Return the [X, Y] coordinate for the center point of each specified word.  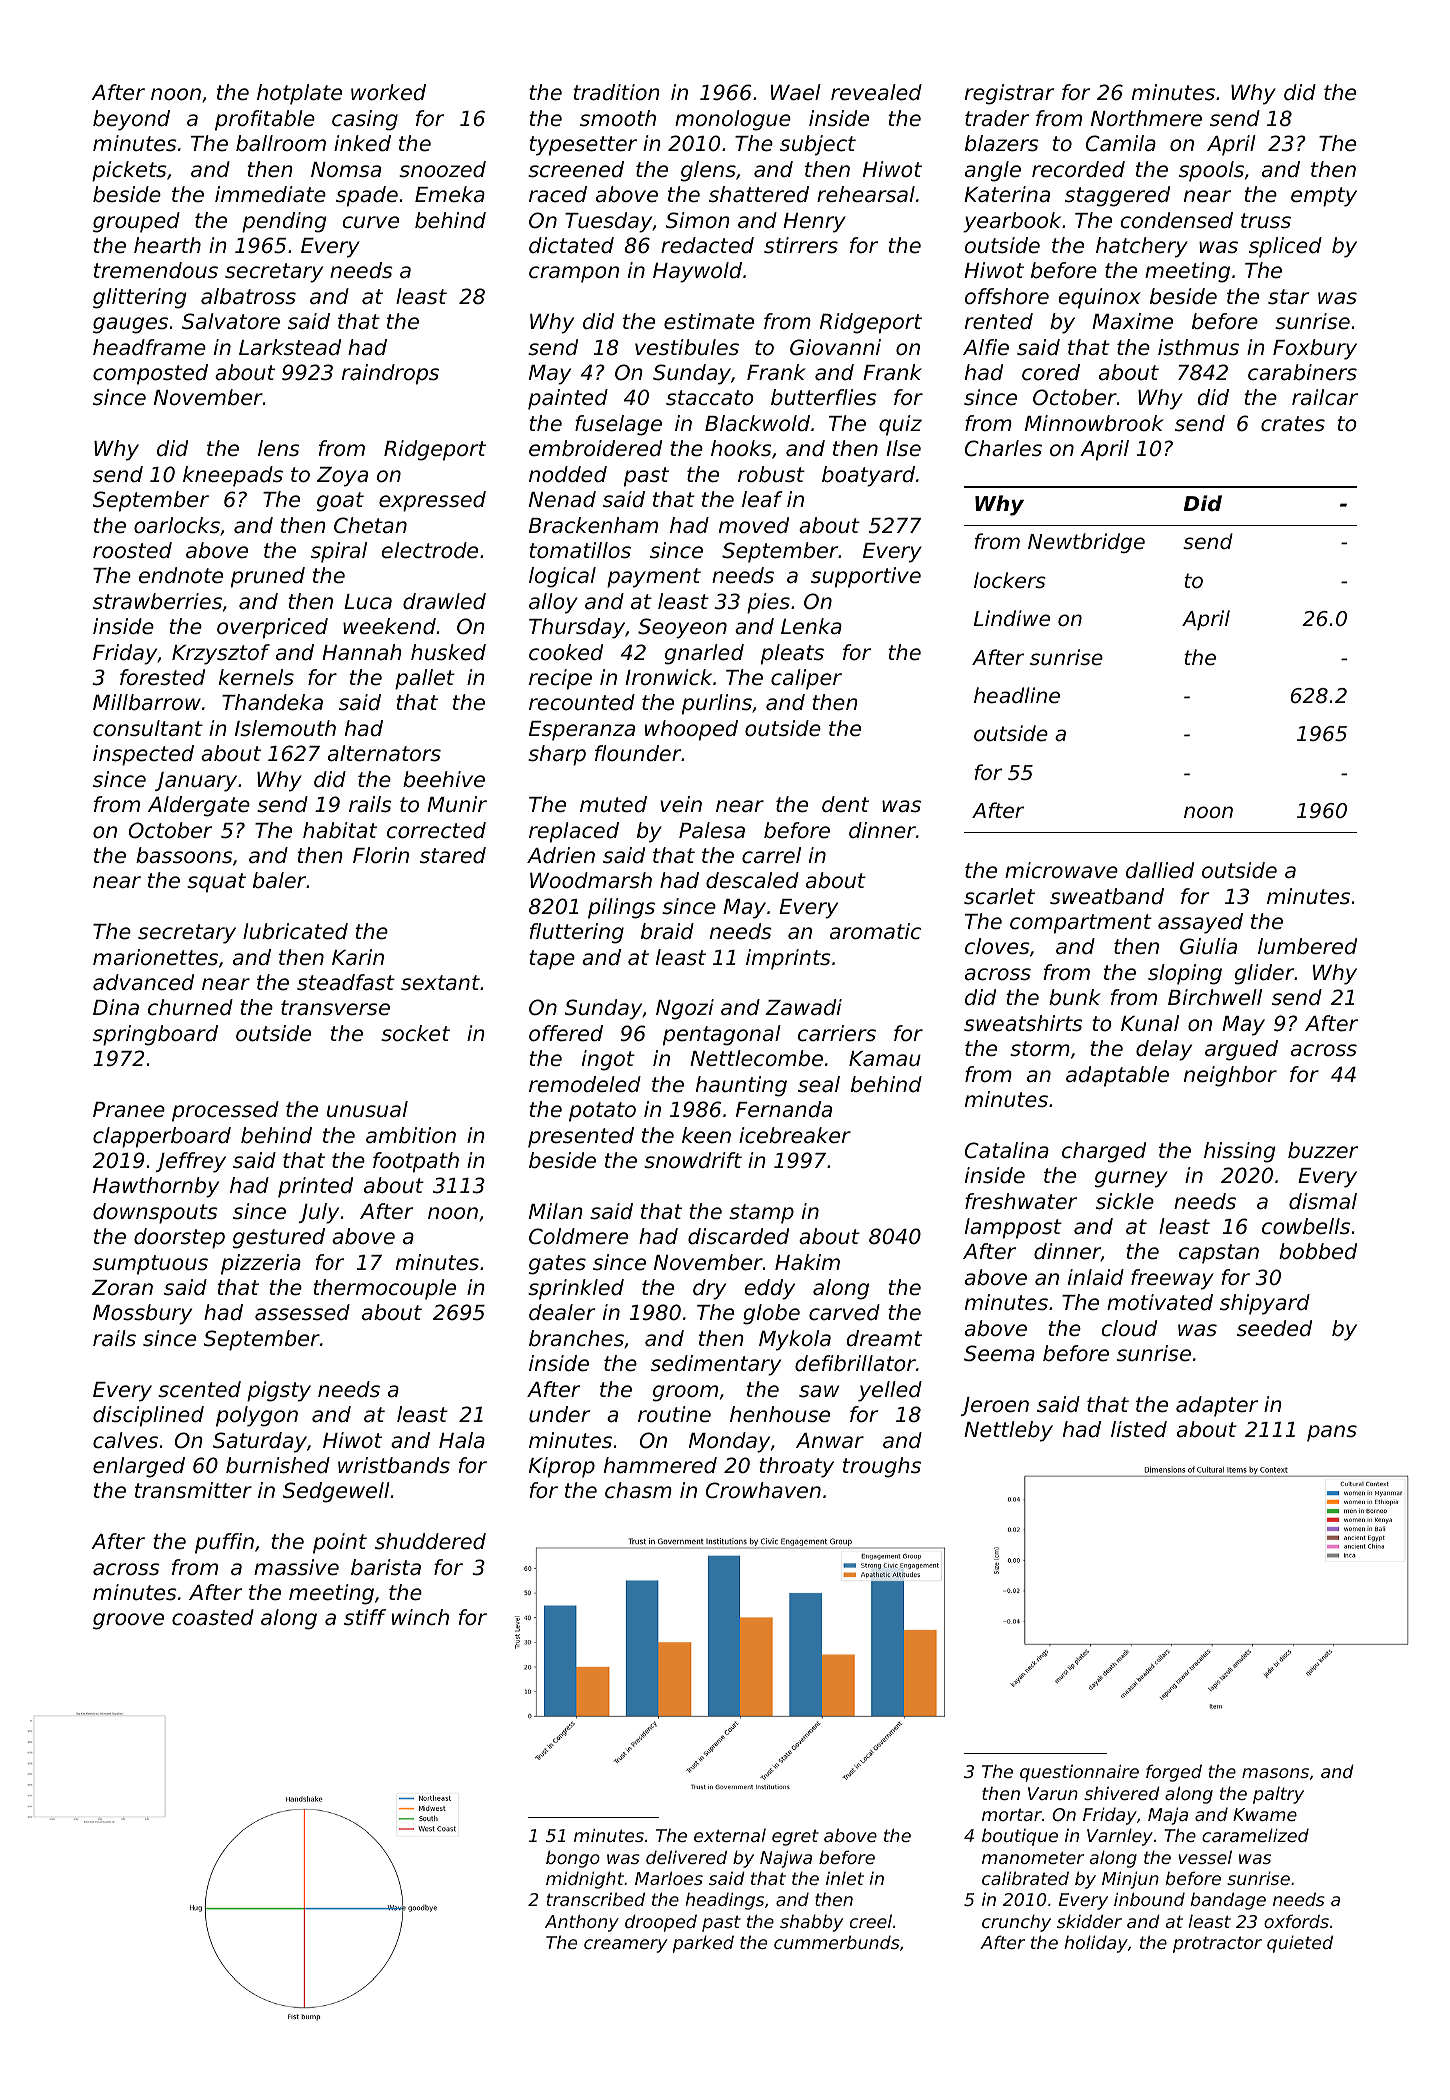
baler [279, 880]
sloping [1185, 974]
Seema [999, 1353]
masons [1275, 1773]
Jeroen [994, 1406]
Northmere [1146, 118]
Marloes [669, 1878]
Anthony [582, 1923]
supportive [866, 577]
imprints [788, 959]
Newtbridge [1086, 543]
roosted [132, 550]
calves [125, 1440]
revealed [876, 92]
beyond [131, 120]
